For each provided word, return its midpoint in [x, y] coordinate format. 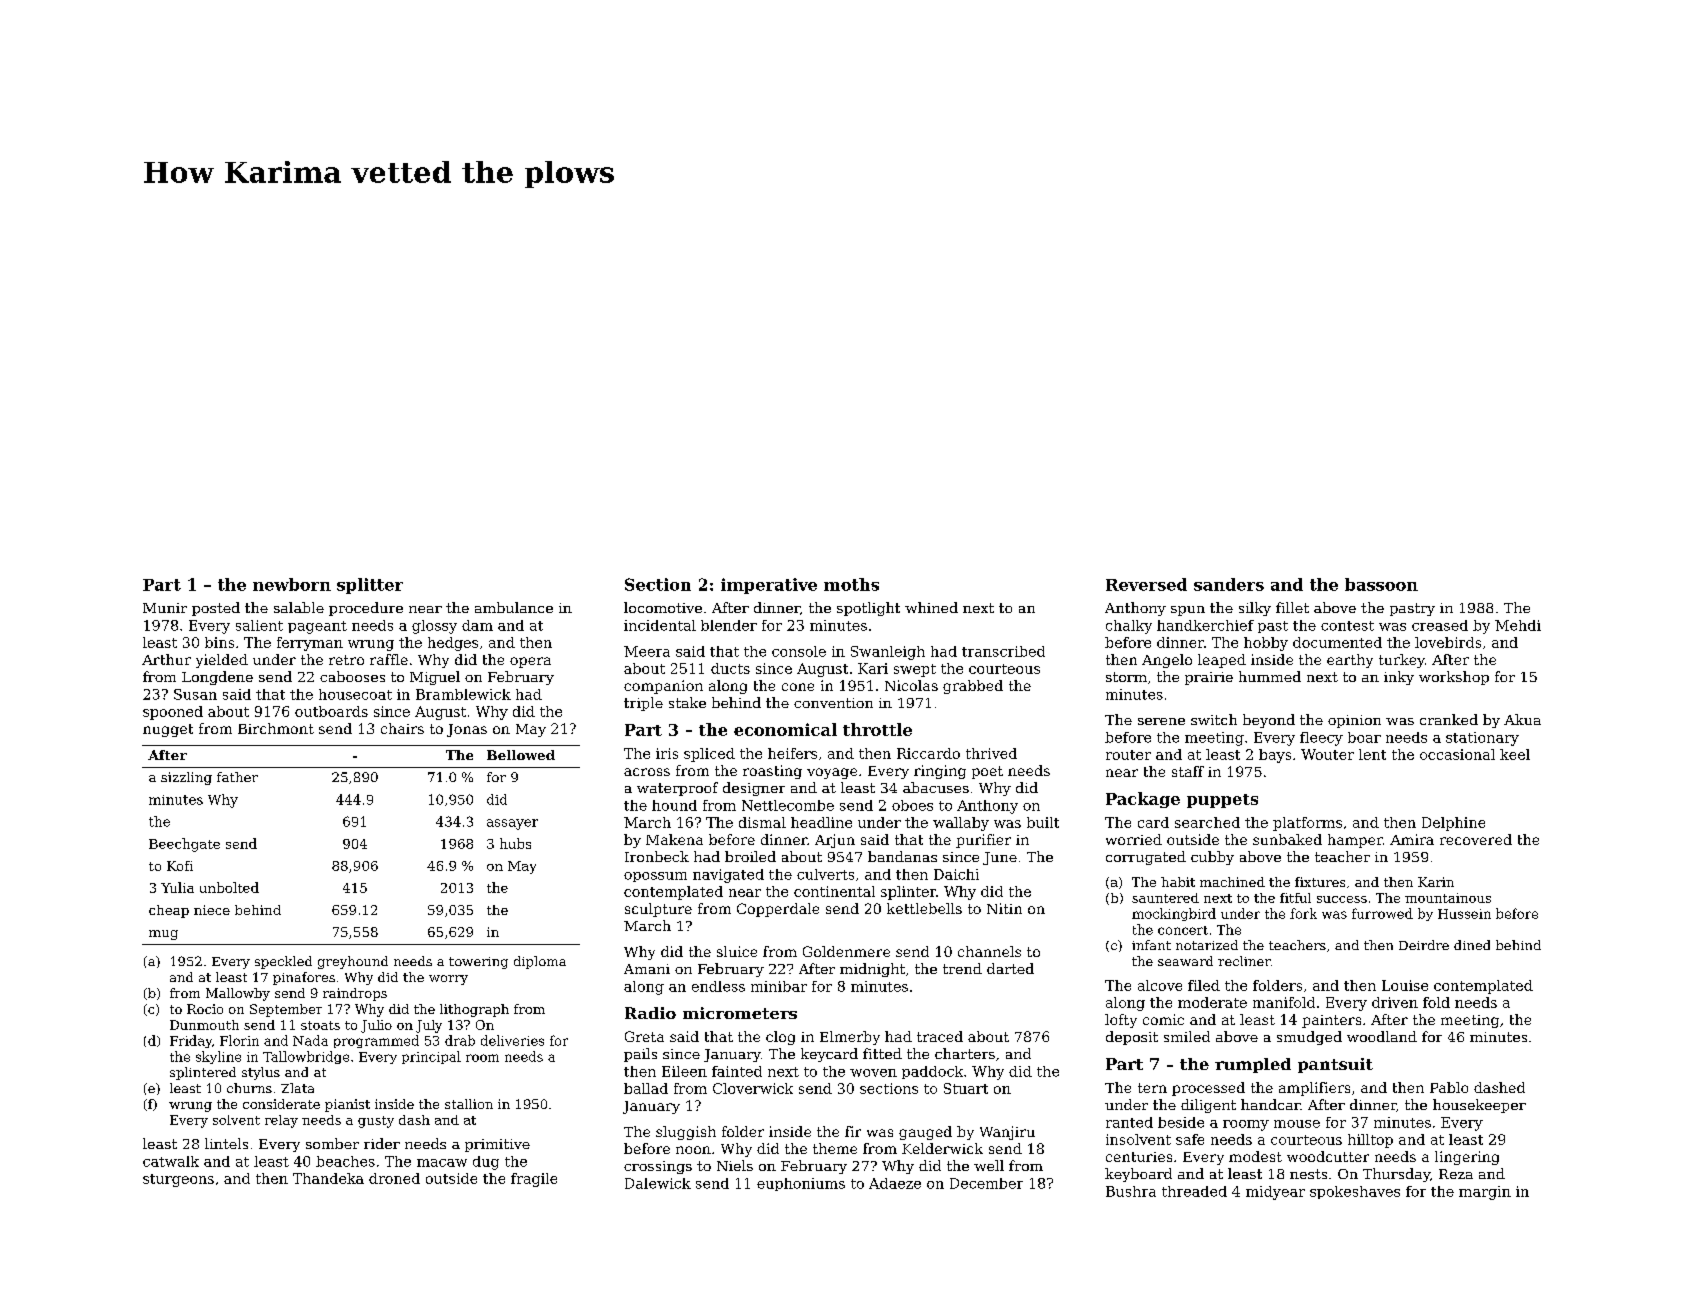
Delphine [1453, 824]
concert [1183, 930]
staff [1188, 771]
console [799, 651]
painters [1331, 1021]
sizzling [186, 778]
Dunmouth [204, 1025]
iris [667, 753]
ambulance [514, 607]
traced [940, 1036]
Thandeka [328, 1178]
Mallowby [238, 994]
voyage [832, 773]
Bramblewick [463, 694]
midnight [872, 970]
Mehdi [1518, 625]
